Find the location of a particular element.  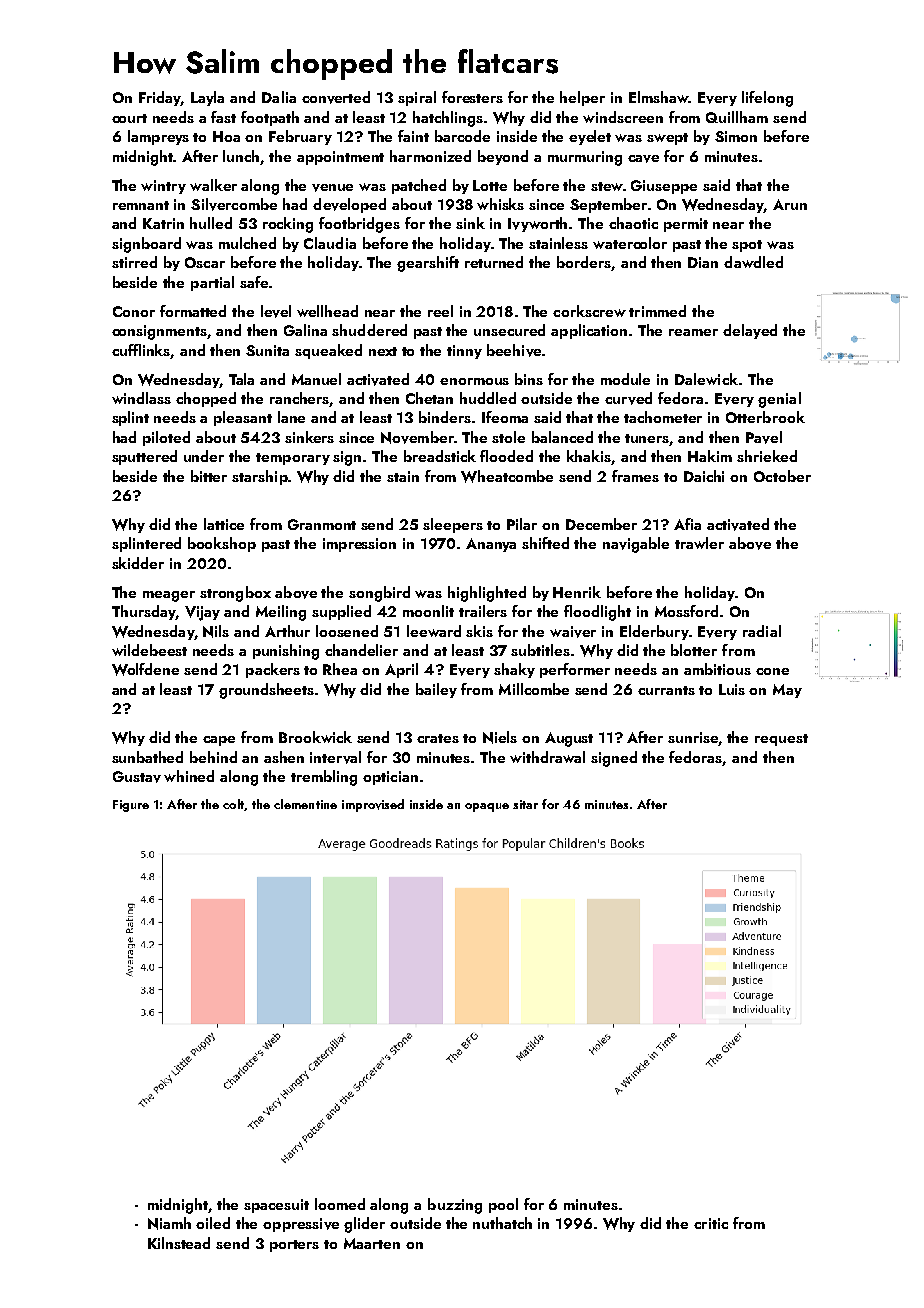

porters is located at coordinates (294, 1246).
